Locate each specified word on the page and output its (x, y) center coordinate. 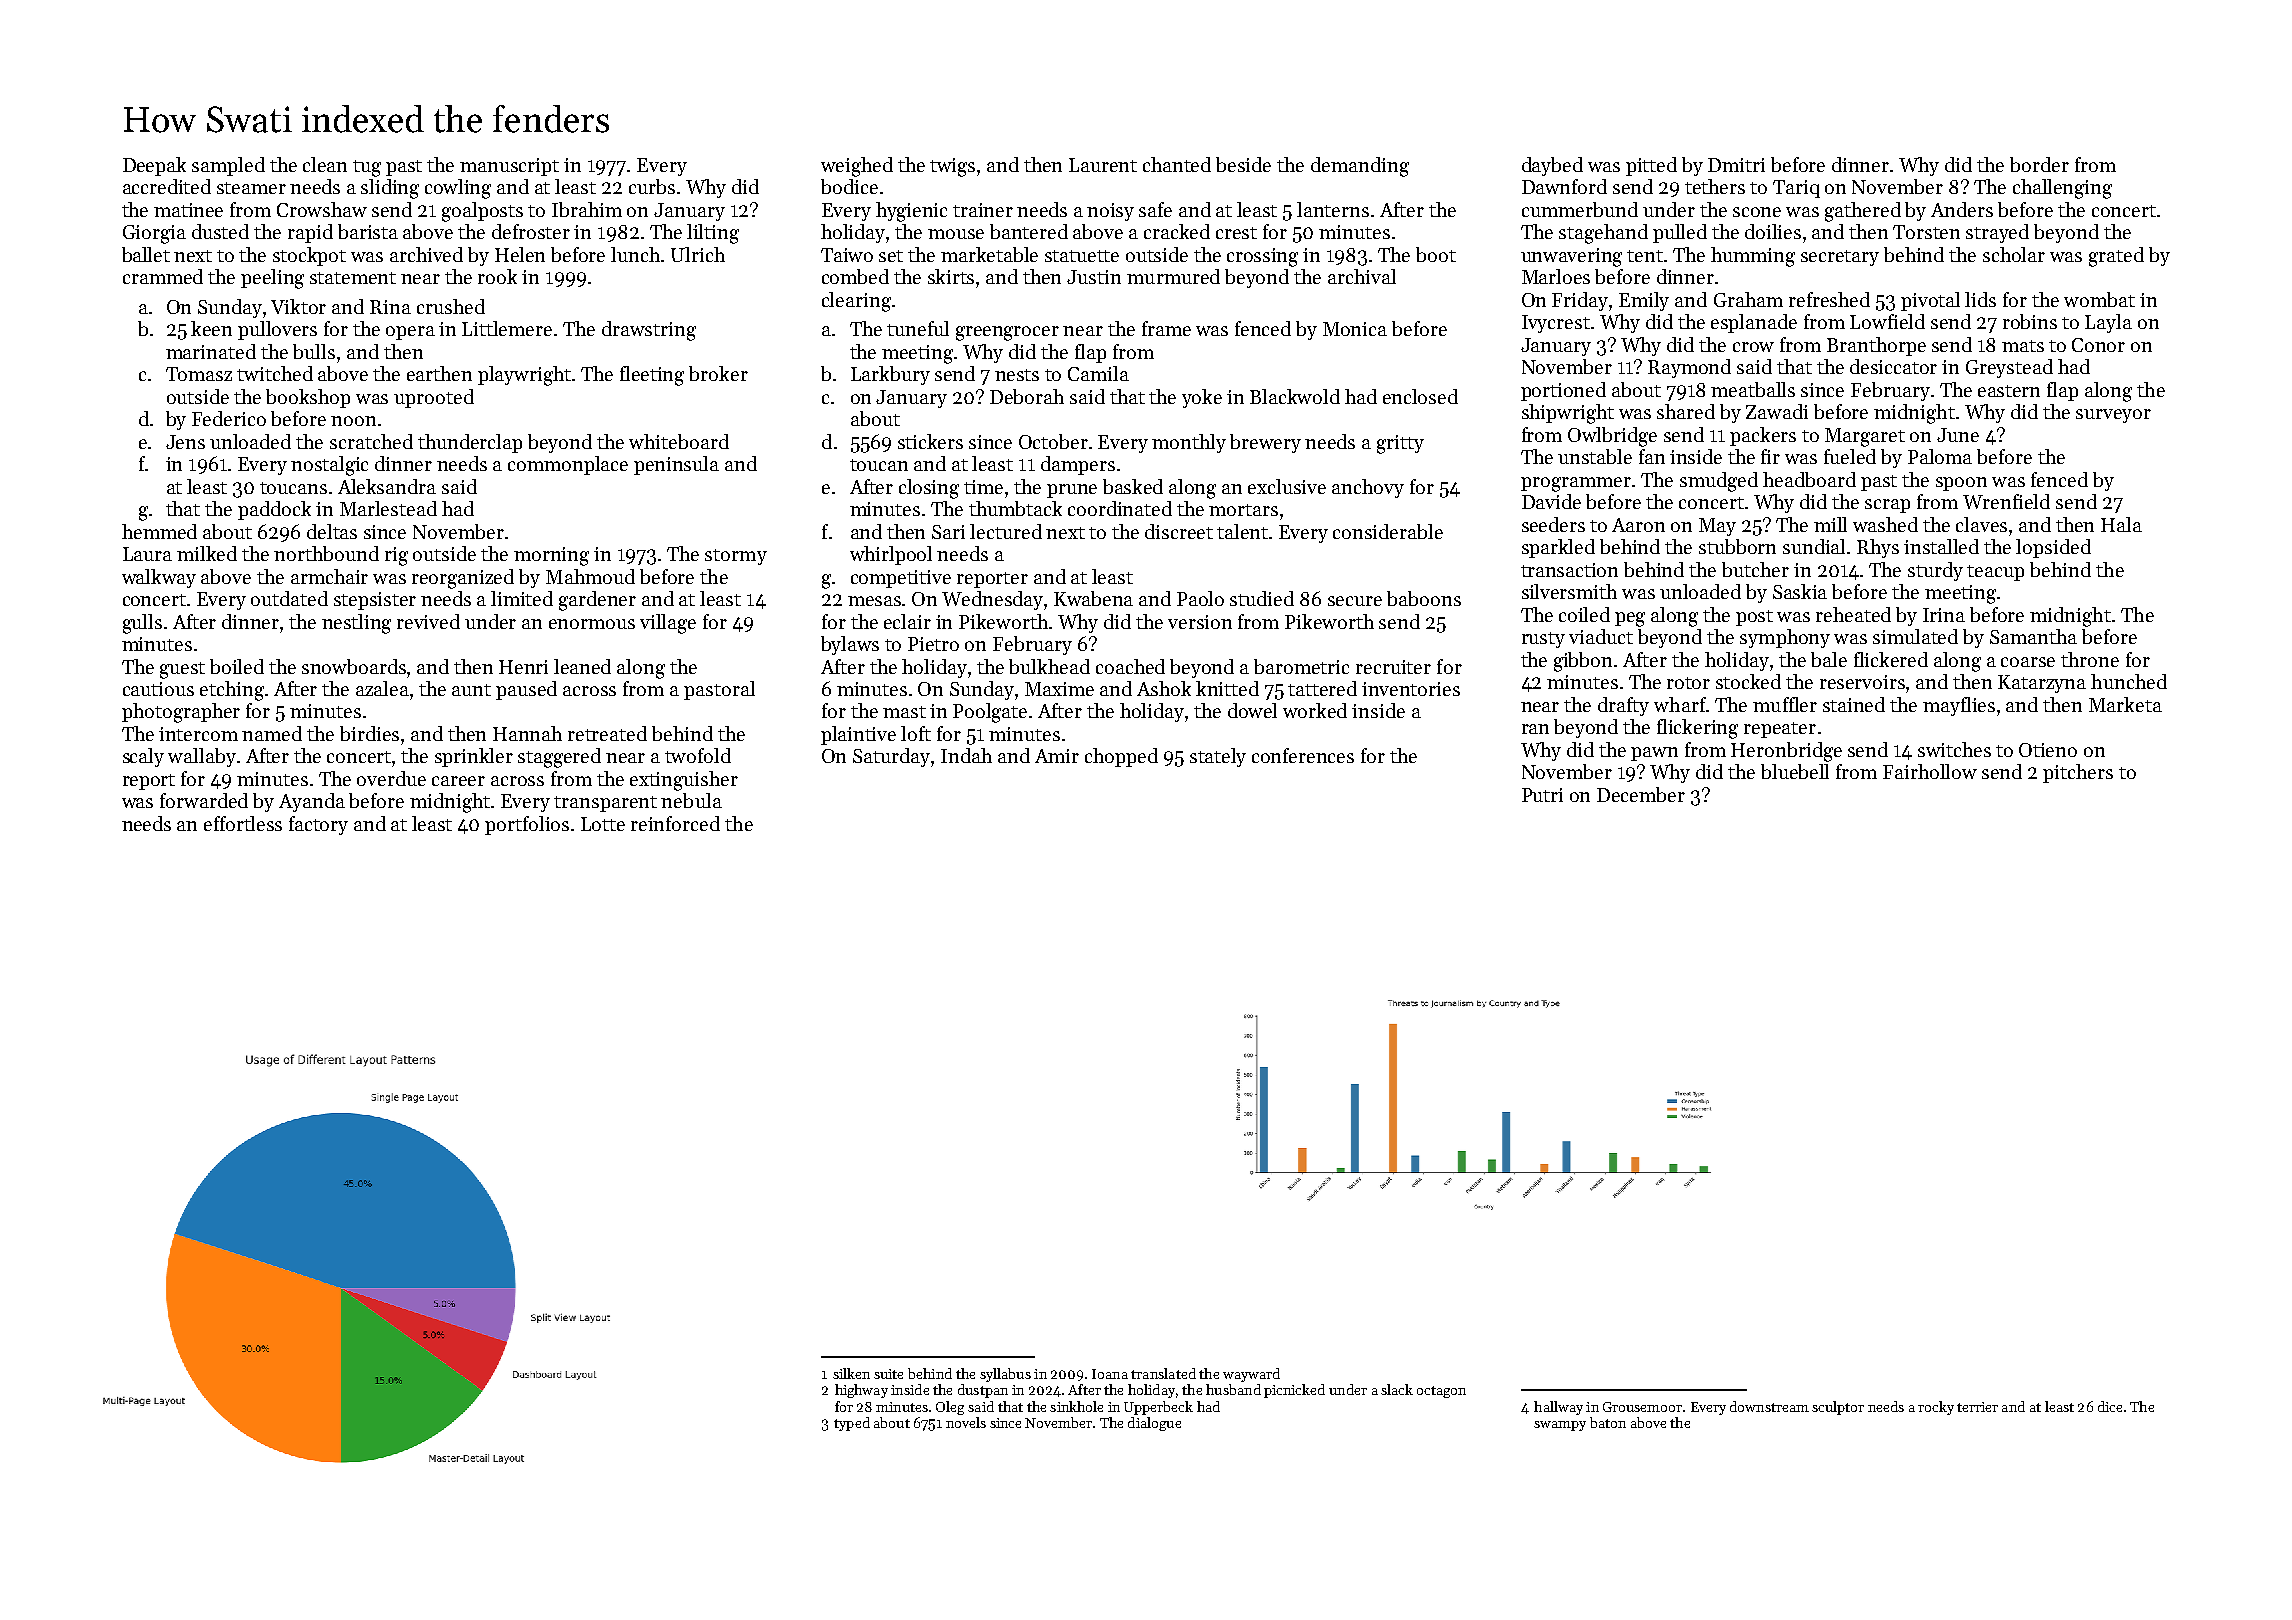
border (2039, 164)
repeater (1780, 730)
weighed (857, 167)
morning (551, 556)
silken (851, 1373)
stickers (930, 441)
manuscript (509, 167)
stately (1218, 757)
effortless (243, 823)
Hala (2121, 524)
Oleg (950, 1408)
